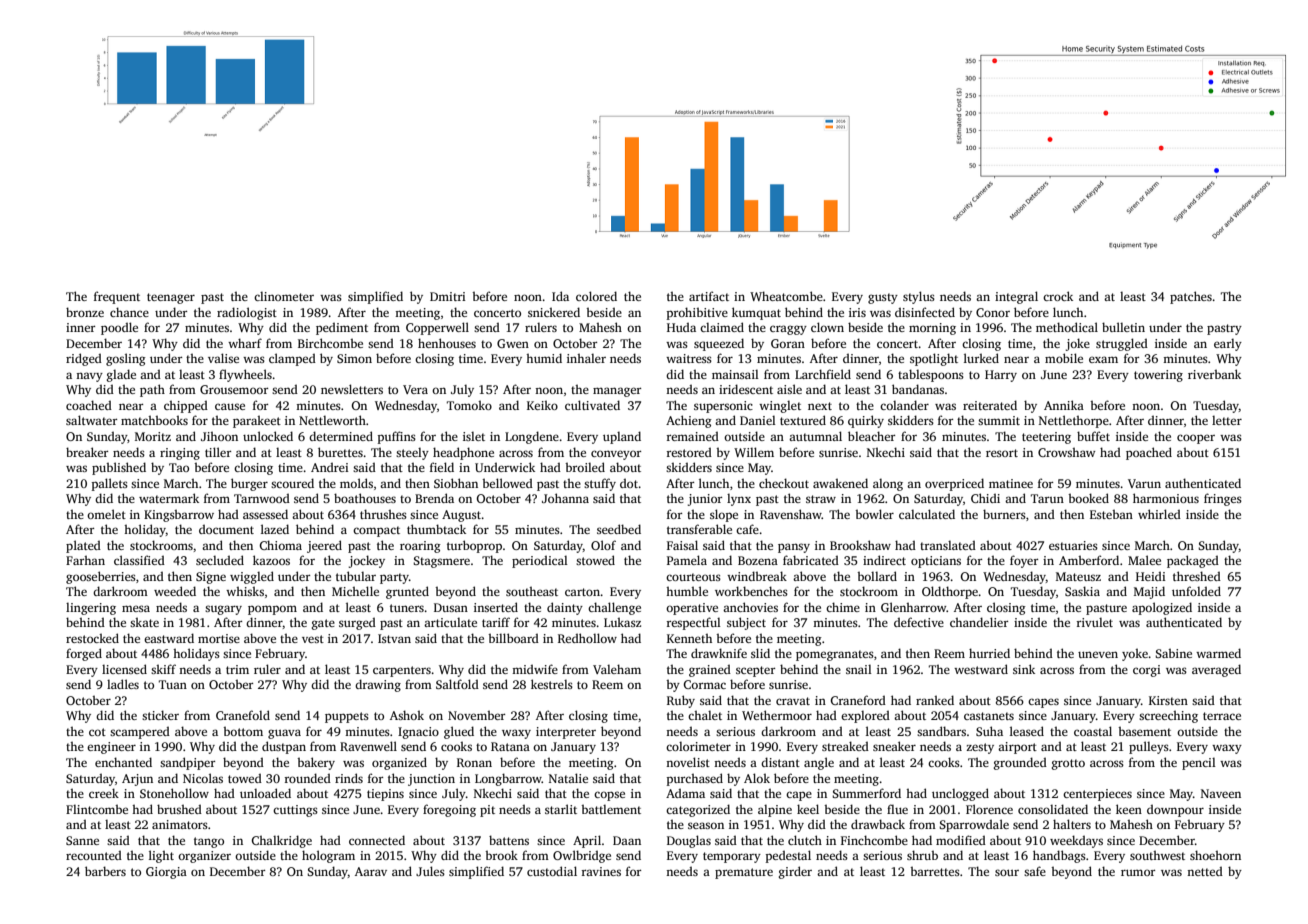  What do you see at coordinates (780, 762) in the document?
I see `distant` at bounding box center [780, 762].
